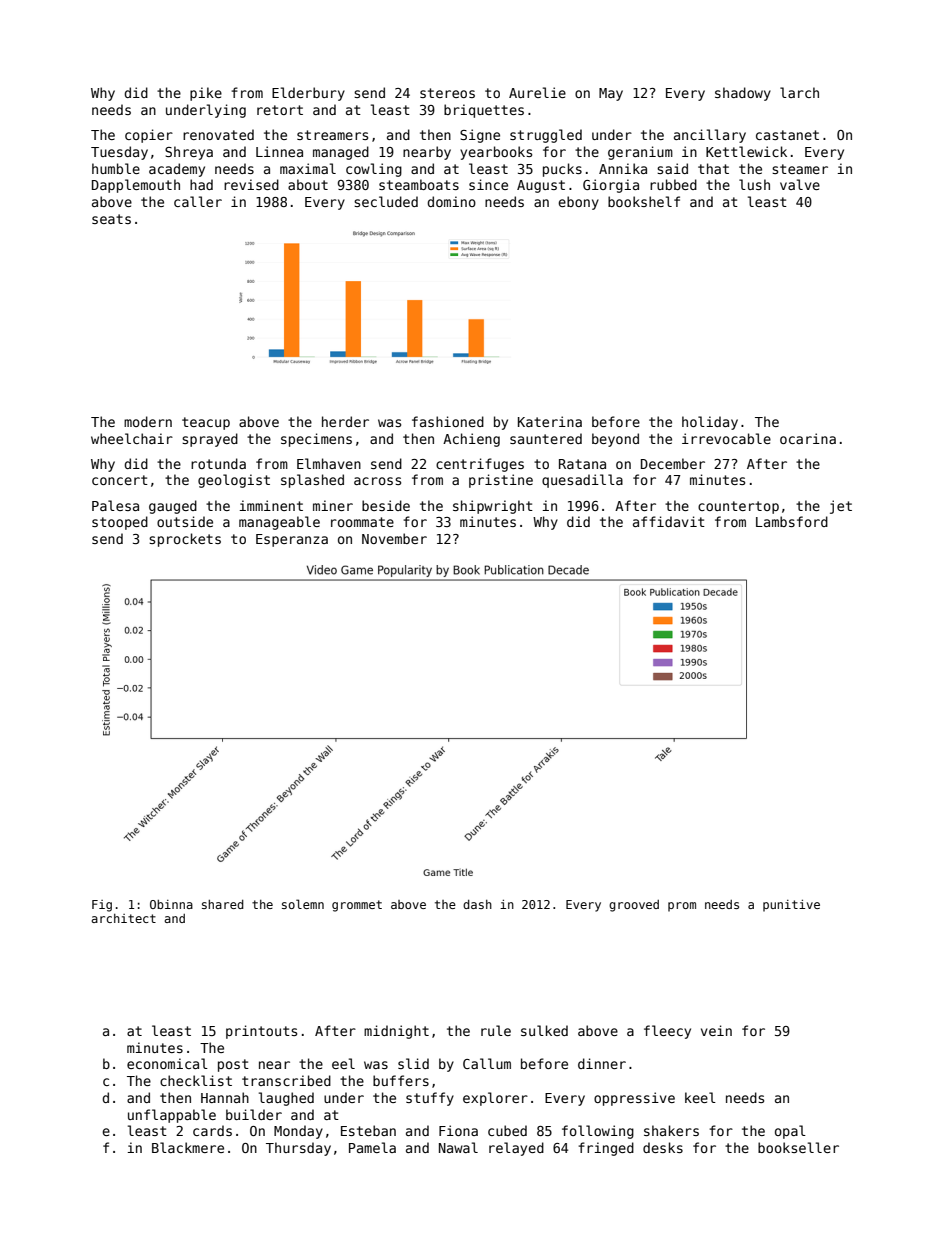 This document has width=952, height=1233. Describe the element at coordinates (634, 906) in the document. I see `grooved` at that location.
